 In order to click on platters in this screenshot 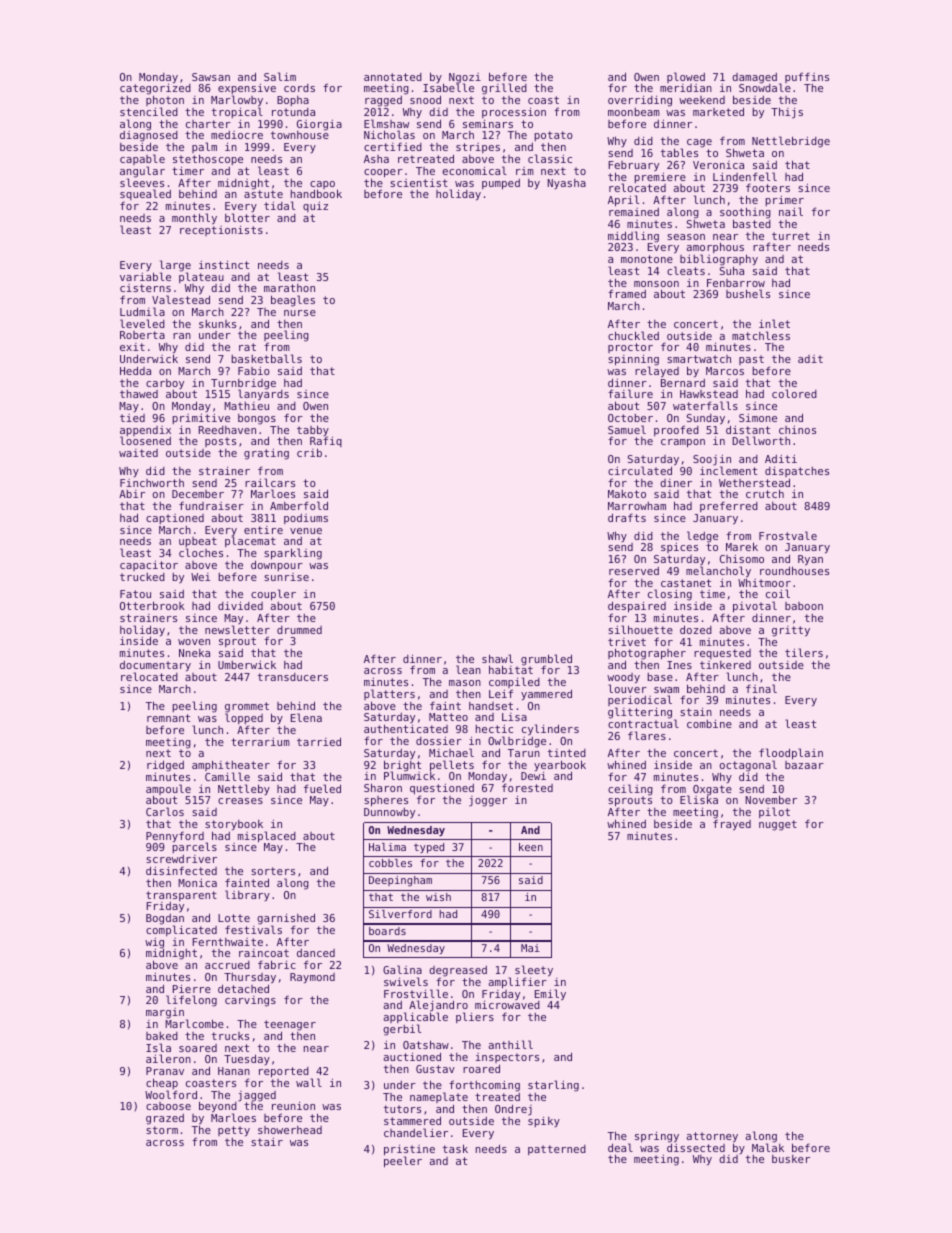, I will do `click(389, 694)`.
